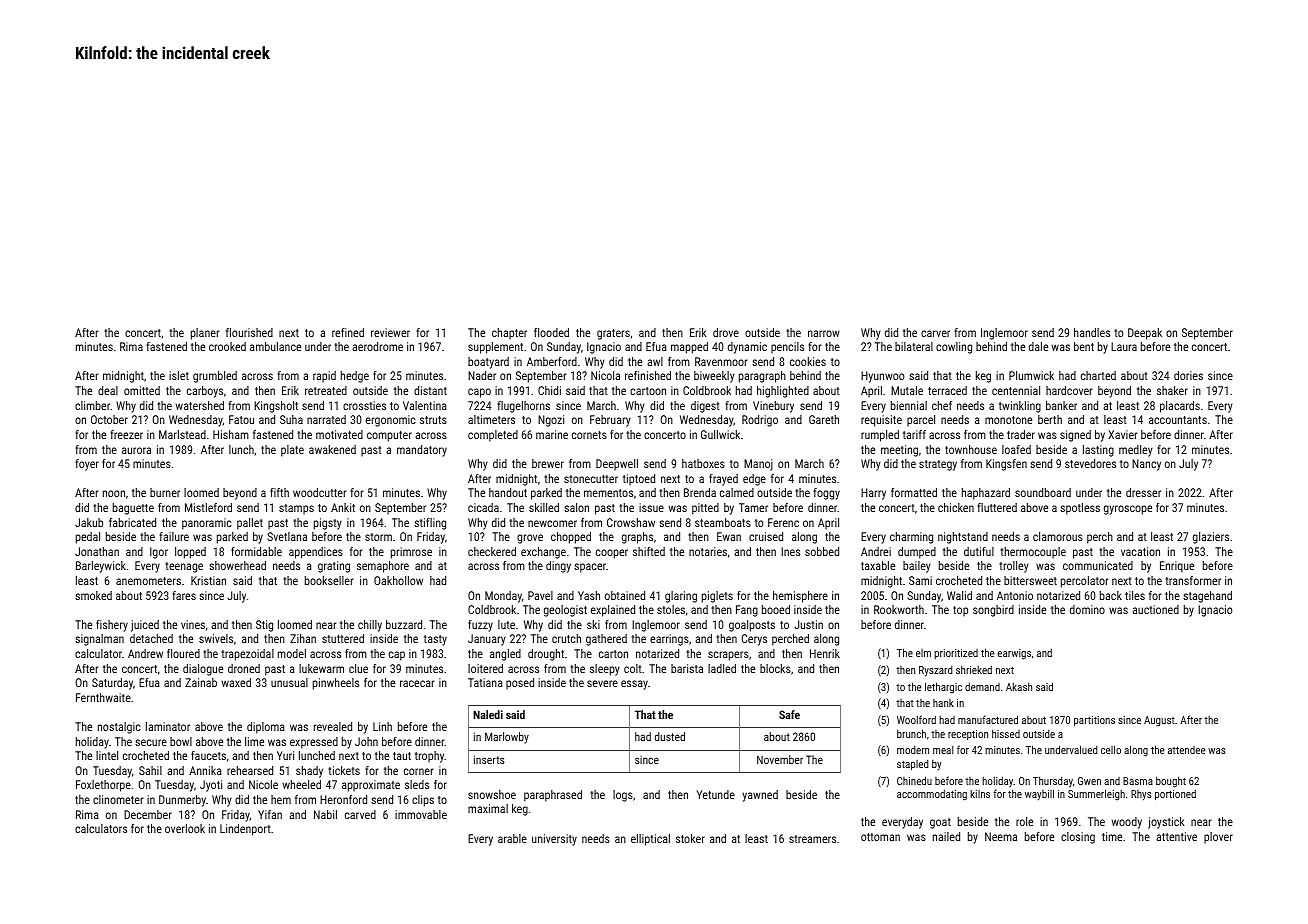 This screenshot has width=1308, height=924. Describe the element at coordinates (1211, 538) in the screenshot. I see `glaziers` at that location.
